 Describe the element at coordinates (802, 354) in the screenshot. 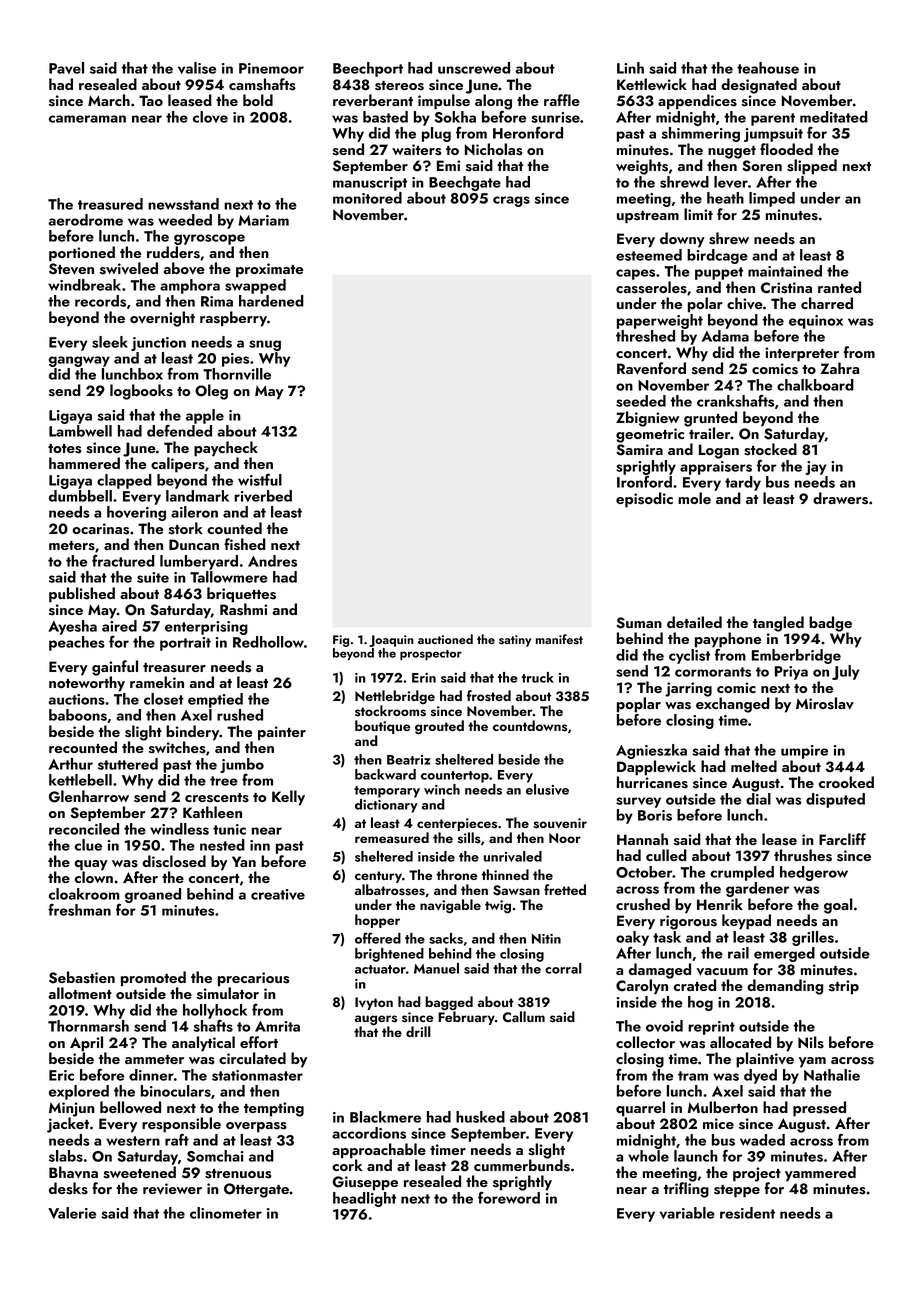

I see `interpreter` at that location.
